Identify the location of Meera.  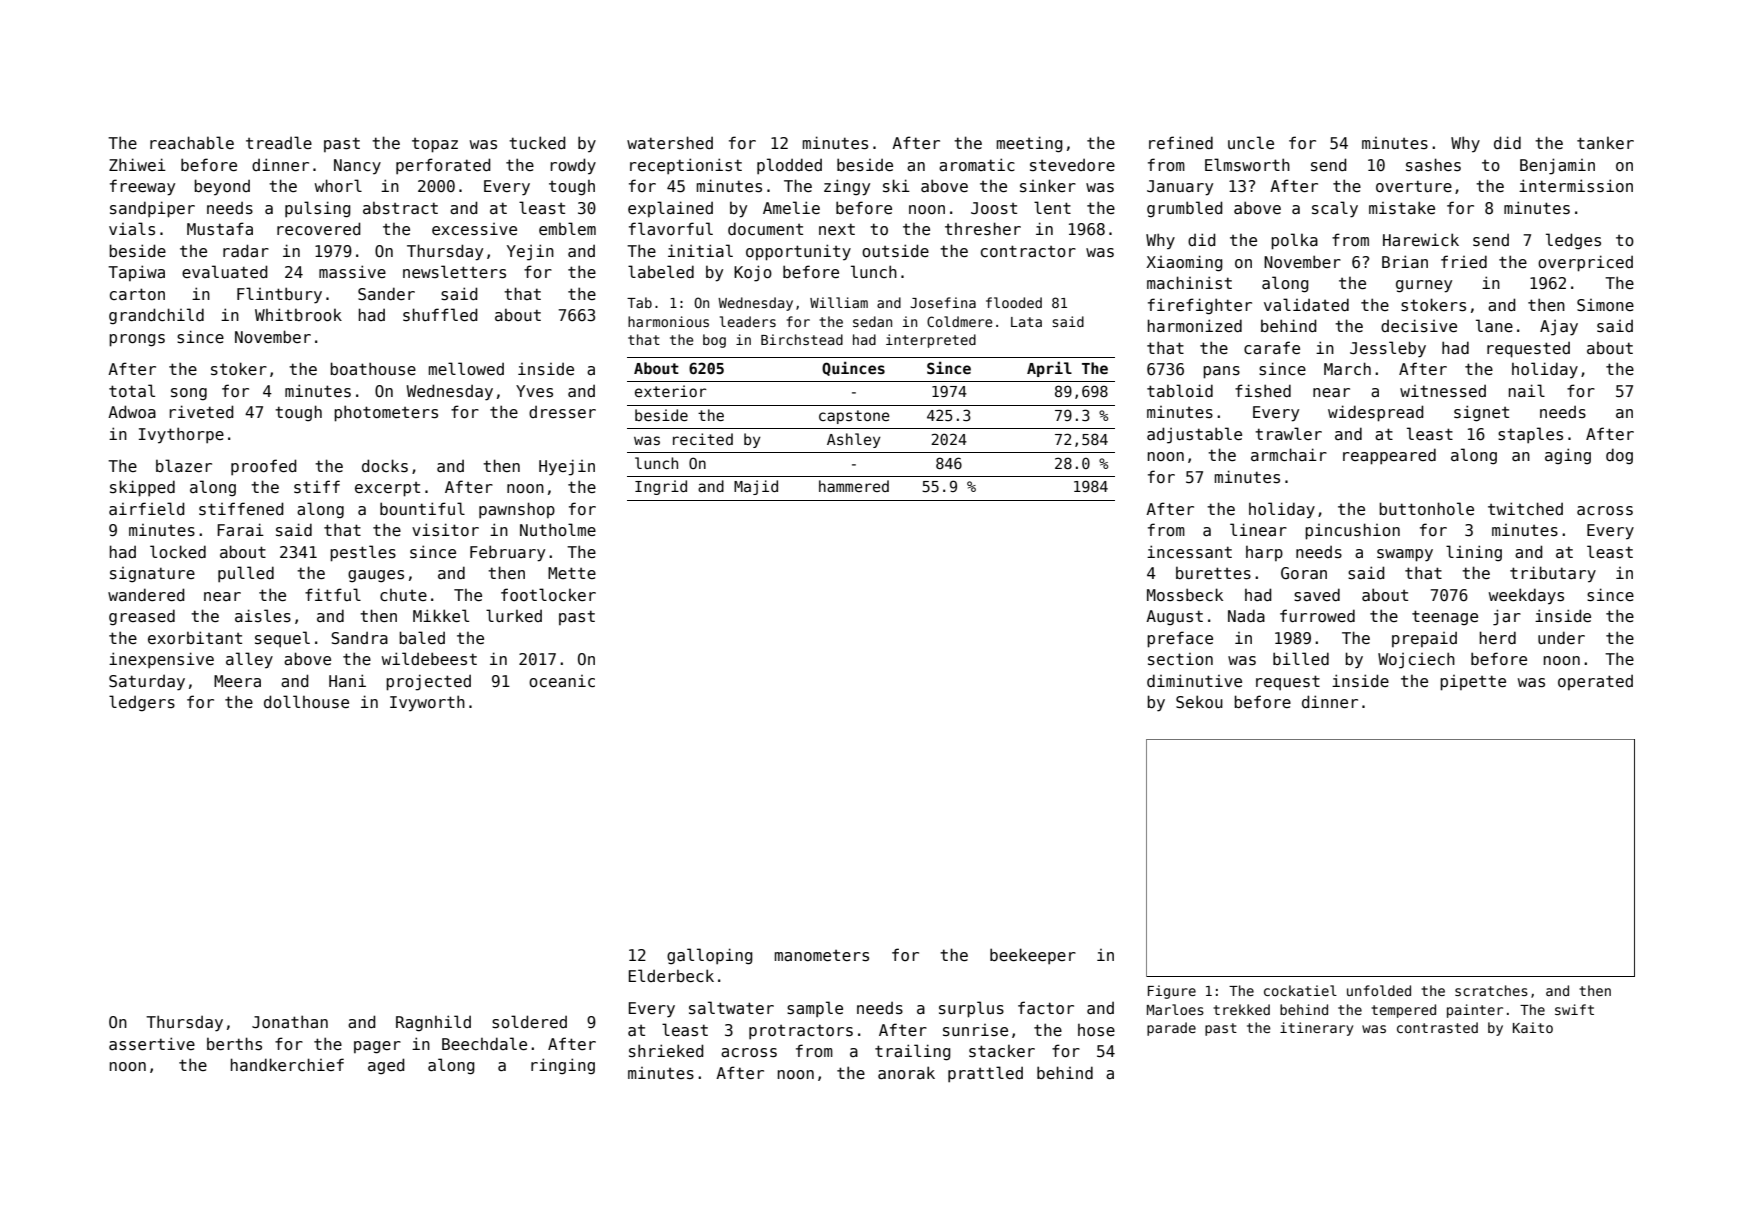
(237, 681).
